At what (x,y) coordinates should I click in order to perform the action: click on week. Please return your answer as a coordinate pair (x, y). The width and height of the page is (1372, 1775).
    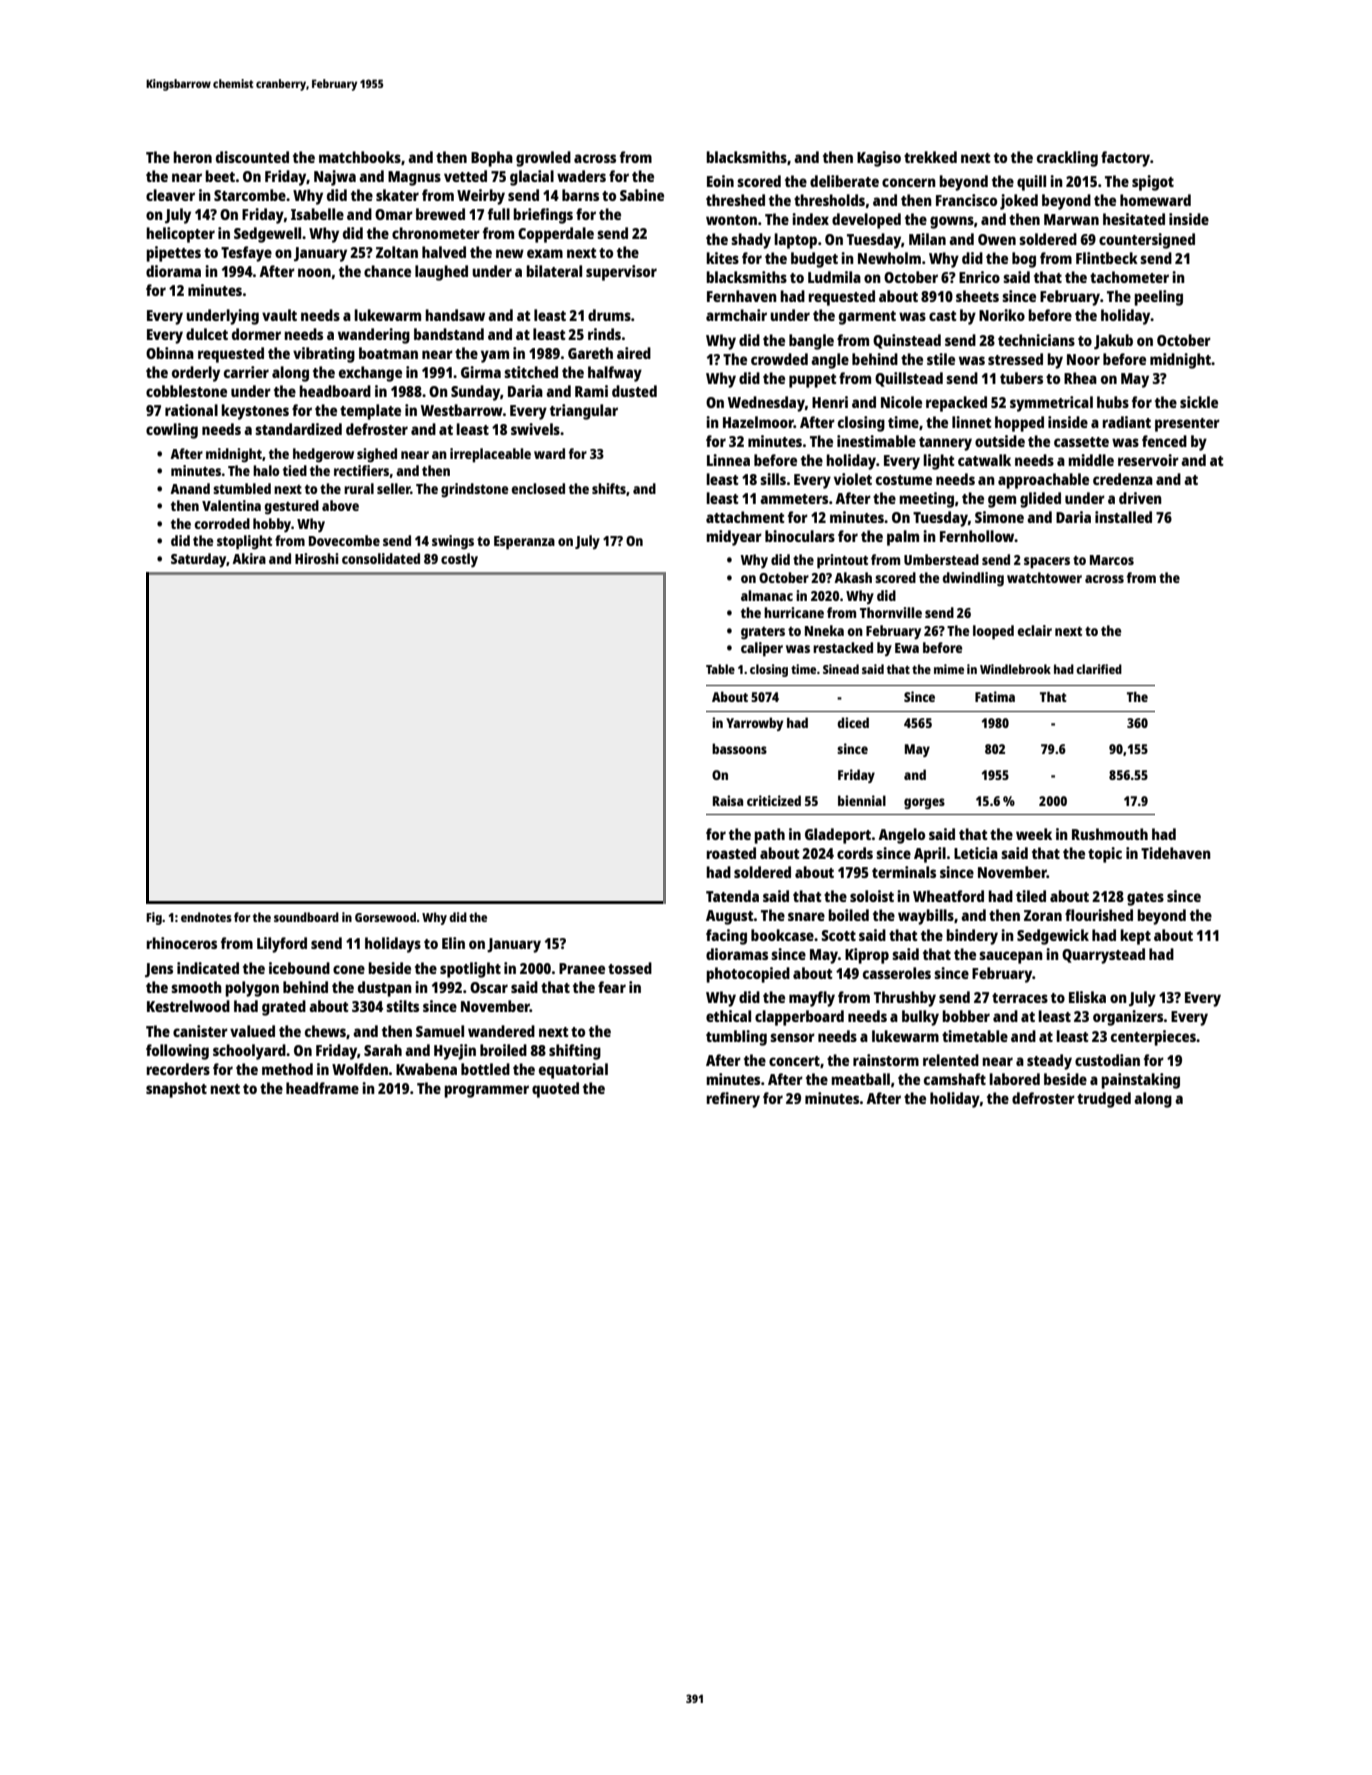
    Looking at the image, I should click on (1034, 834).
